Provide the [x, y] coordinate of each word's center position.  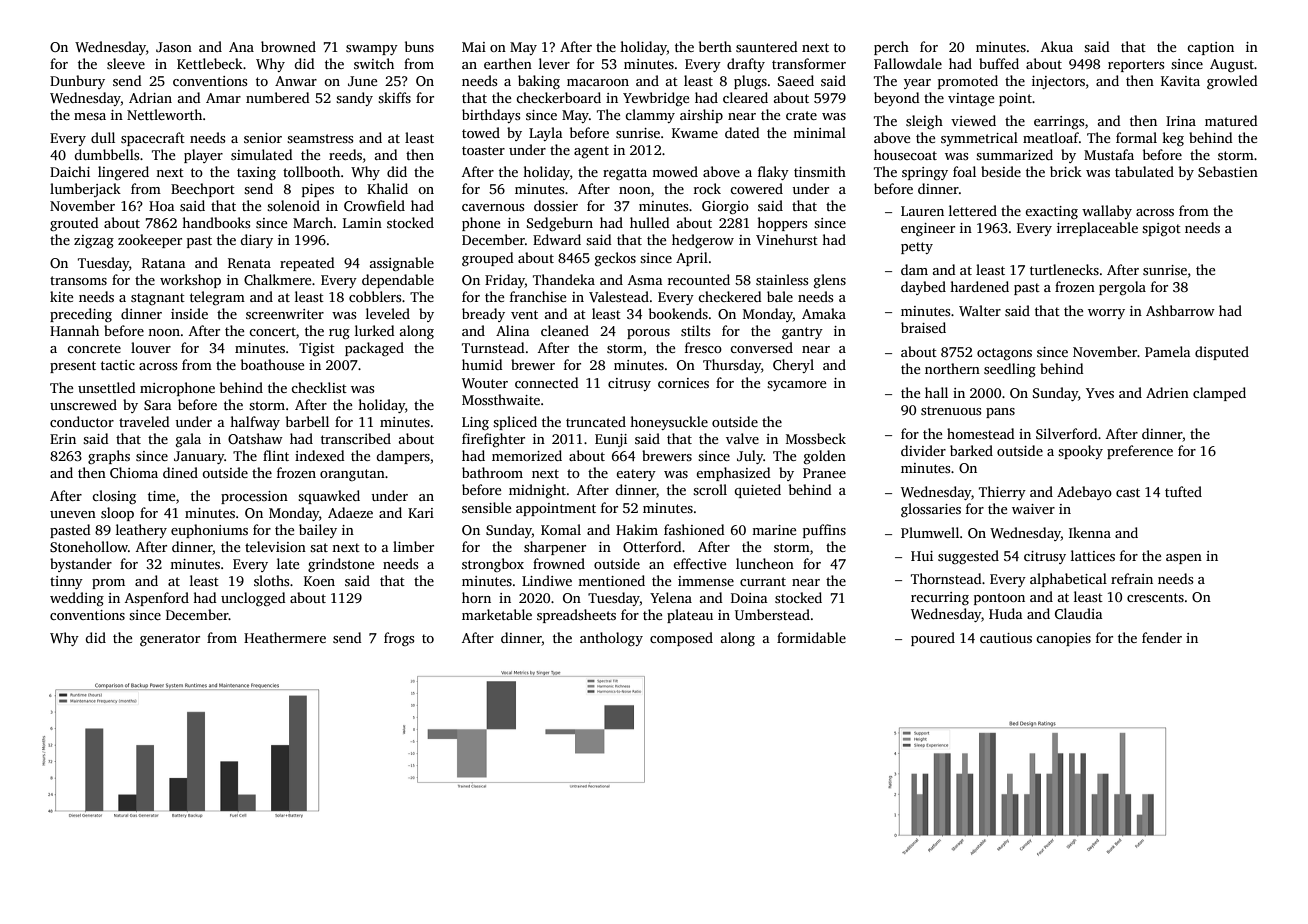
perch [891, 48]
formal [1136, 137]
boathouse [272, 364]
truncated [596, 421]
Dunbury [77, 82]
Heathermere [285, 637]
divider [923, 450]
